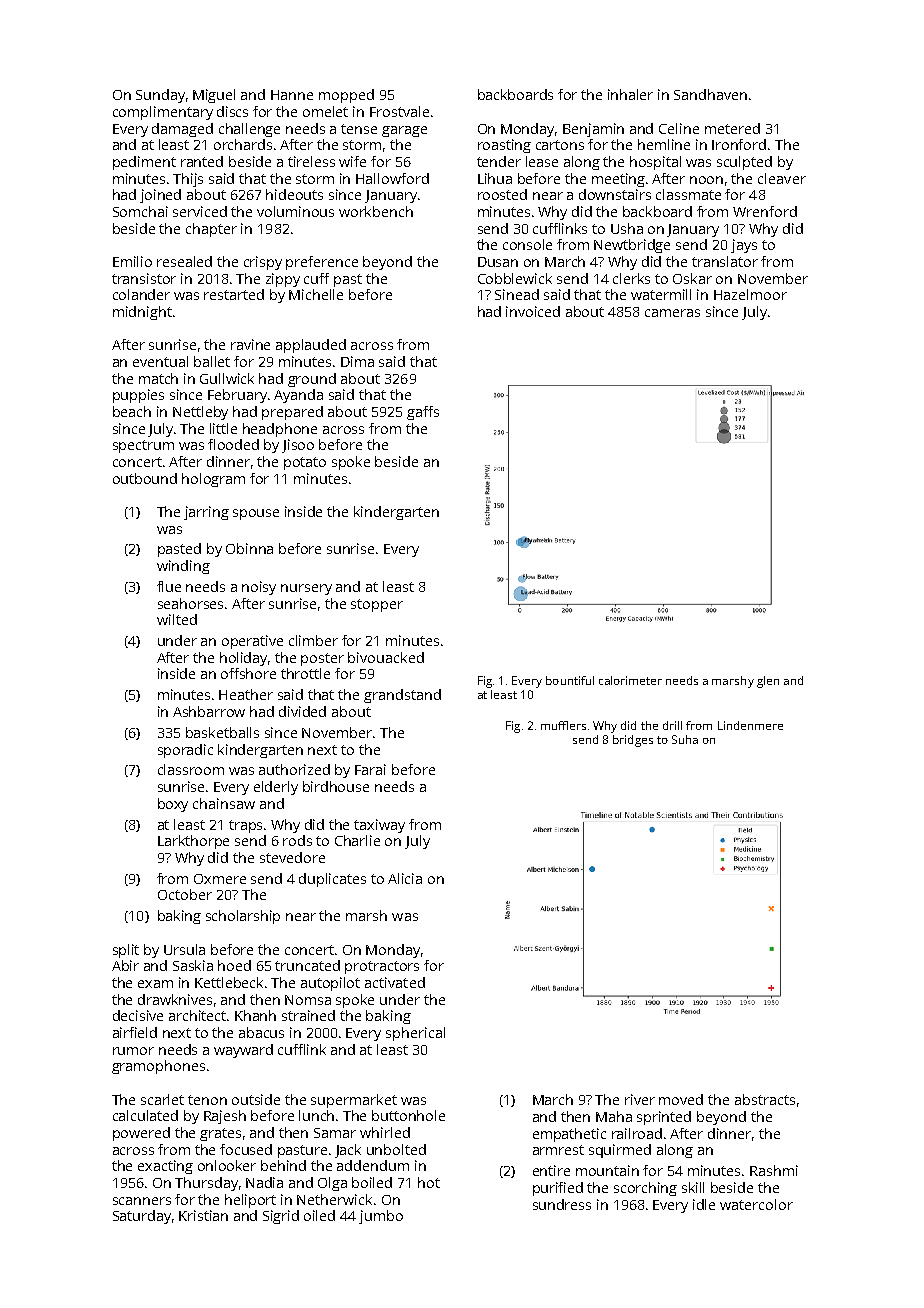  What do you see at coordinates (739, 144) in the screenshot?
I see `Ironford` at bounding box center [739, 144].
